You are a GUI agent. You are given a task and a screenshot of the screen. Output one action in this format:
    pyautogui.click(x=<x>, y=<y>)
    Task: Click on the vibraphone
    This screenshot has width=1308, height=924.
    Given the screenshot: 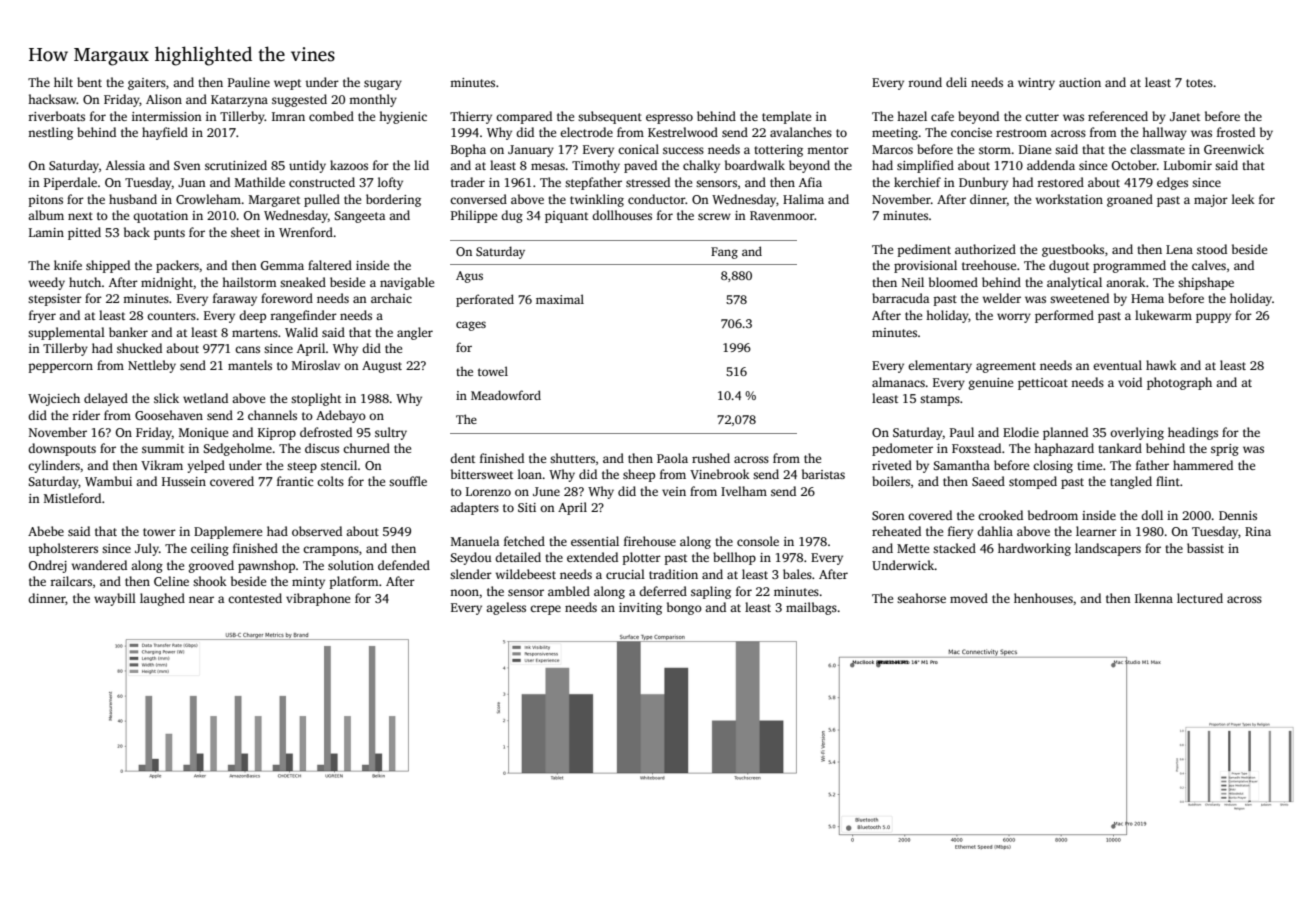 What is the action you would take?
    pyautogui.click(x=318, y=599)
